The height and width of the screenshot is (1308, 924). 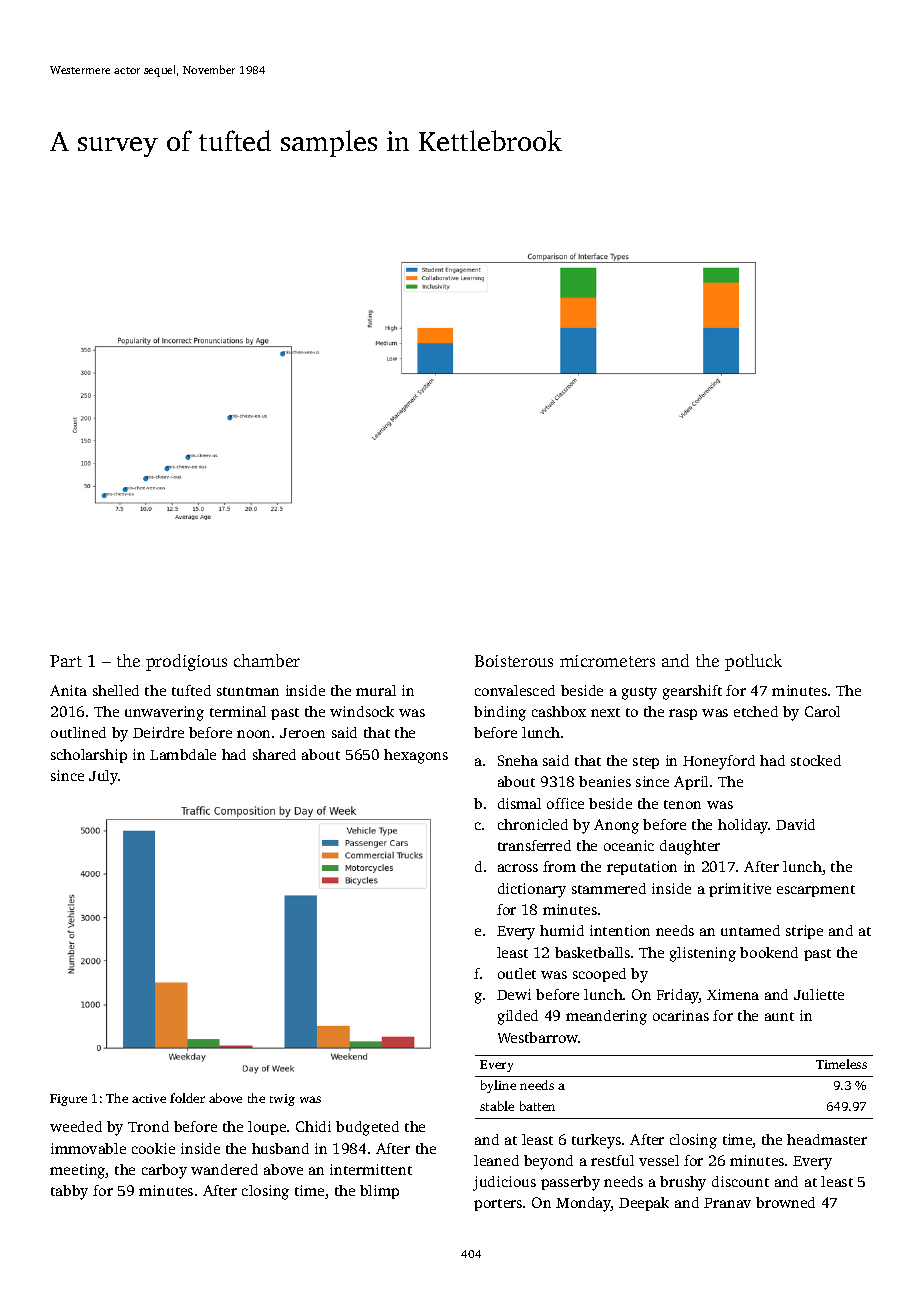 I want to click on Anita, so click(x=68, y=690).
